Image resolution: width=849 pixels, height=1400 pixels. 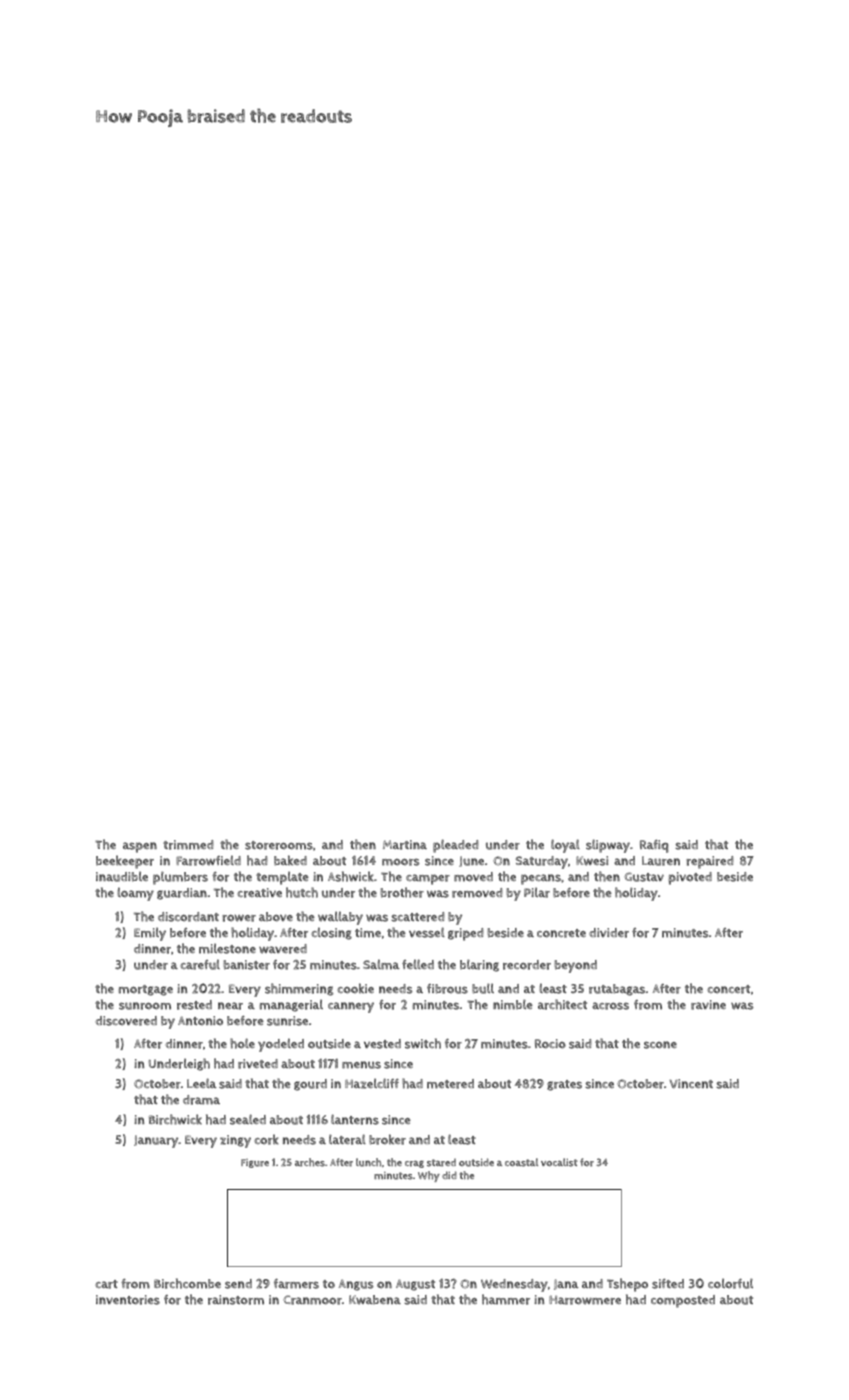 I want to click on discovered, so click(x=126, y=1021).
